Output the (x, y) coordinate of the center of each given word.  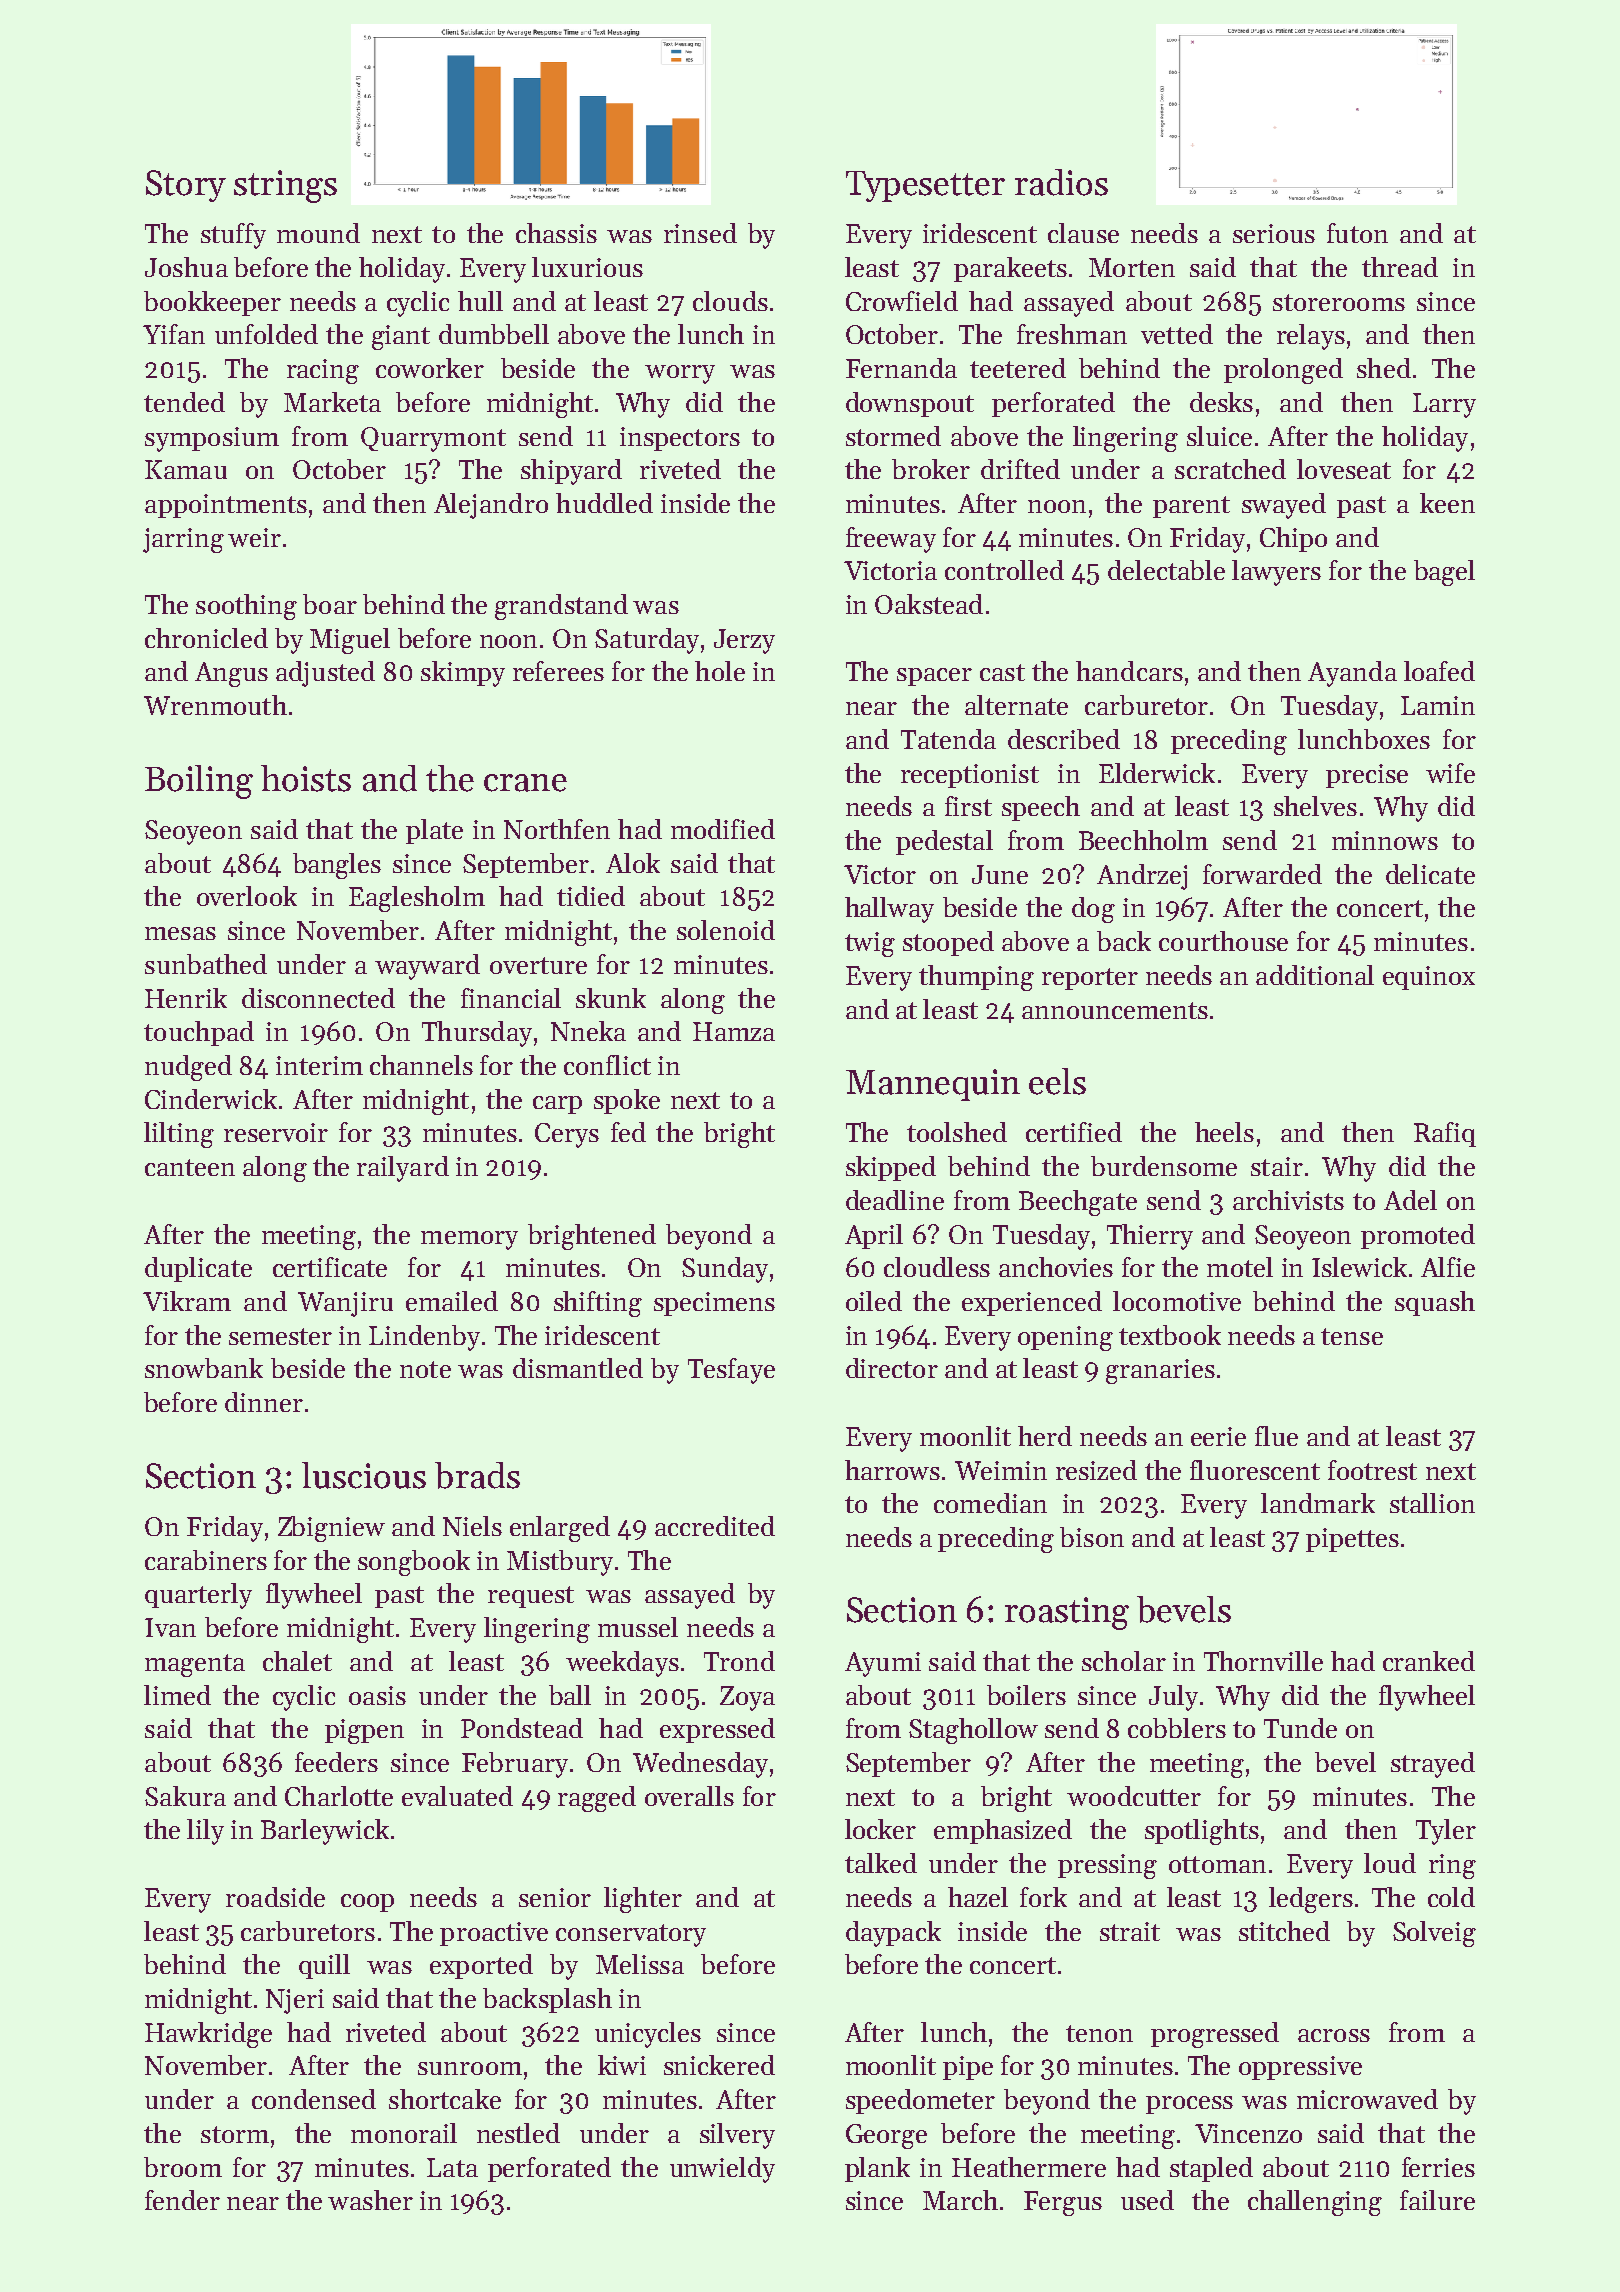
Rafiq (1445, 1134)
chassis (556, 233)
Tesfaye (731, 1371)
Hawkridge (208, 2035)
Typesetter (925, 186)
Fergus (1063, 2203)
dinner (264, 1402)
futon (1357, 233)
